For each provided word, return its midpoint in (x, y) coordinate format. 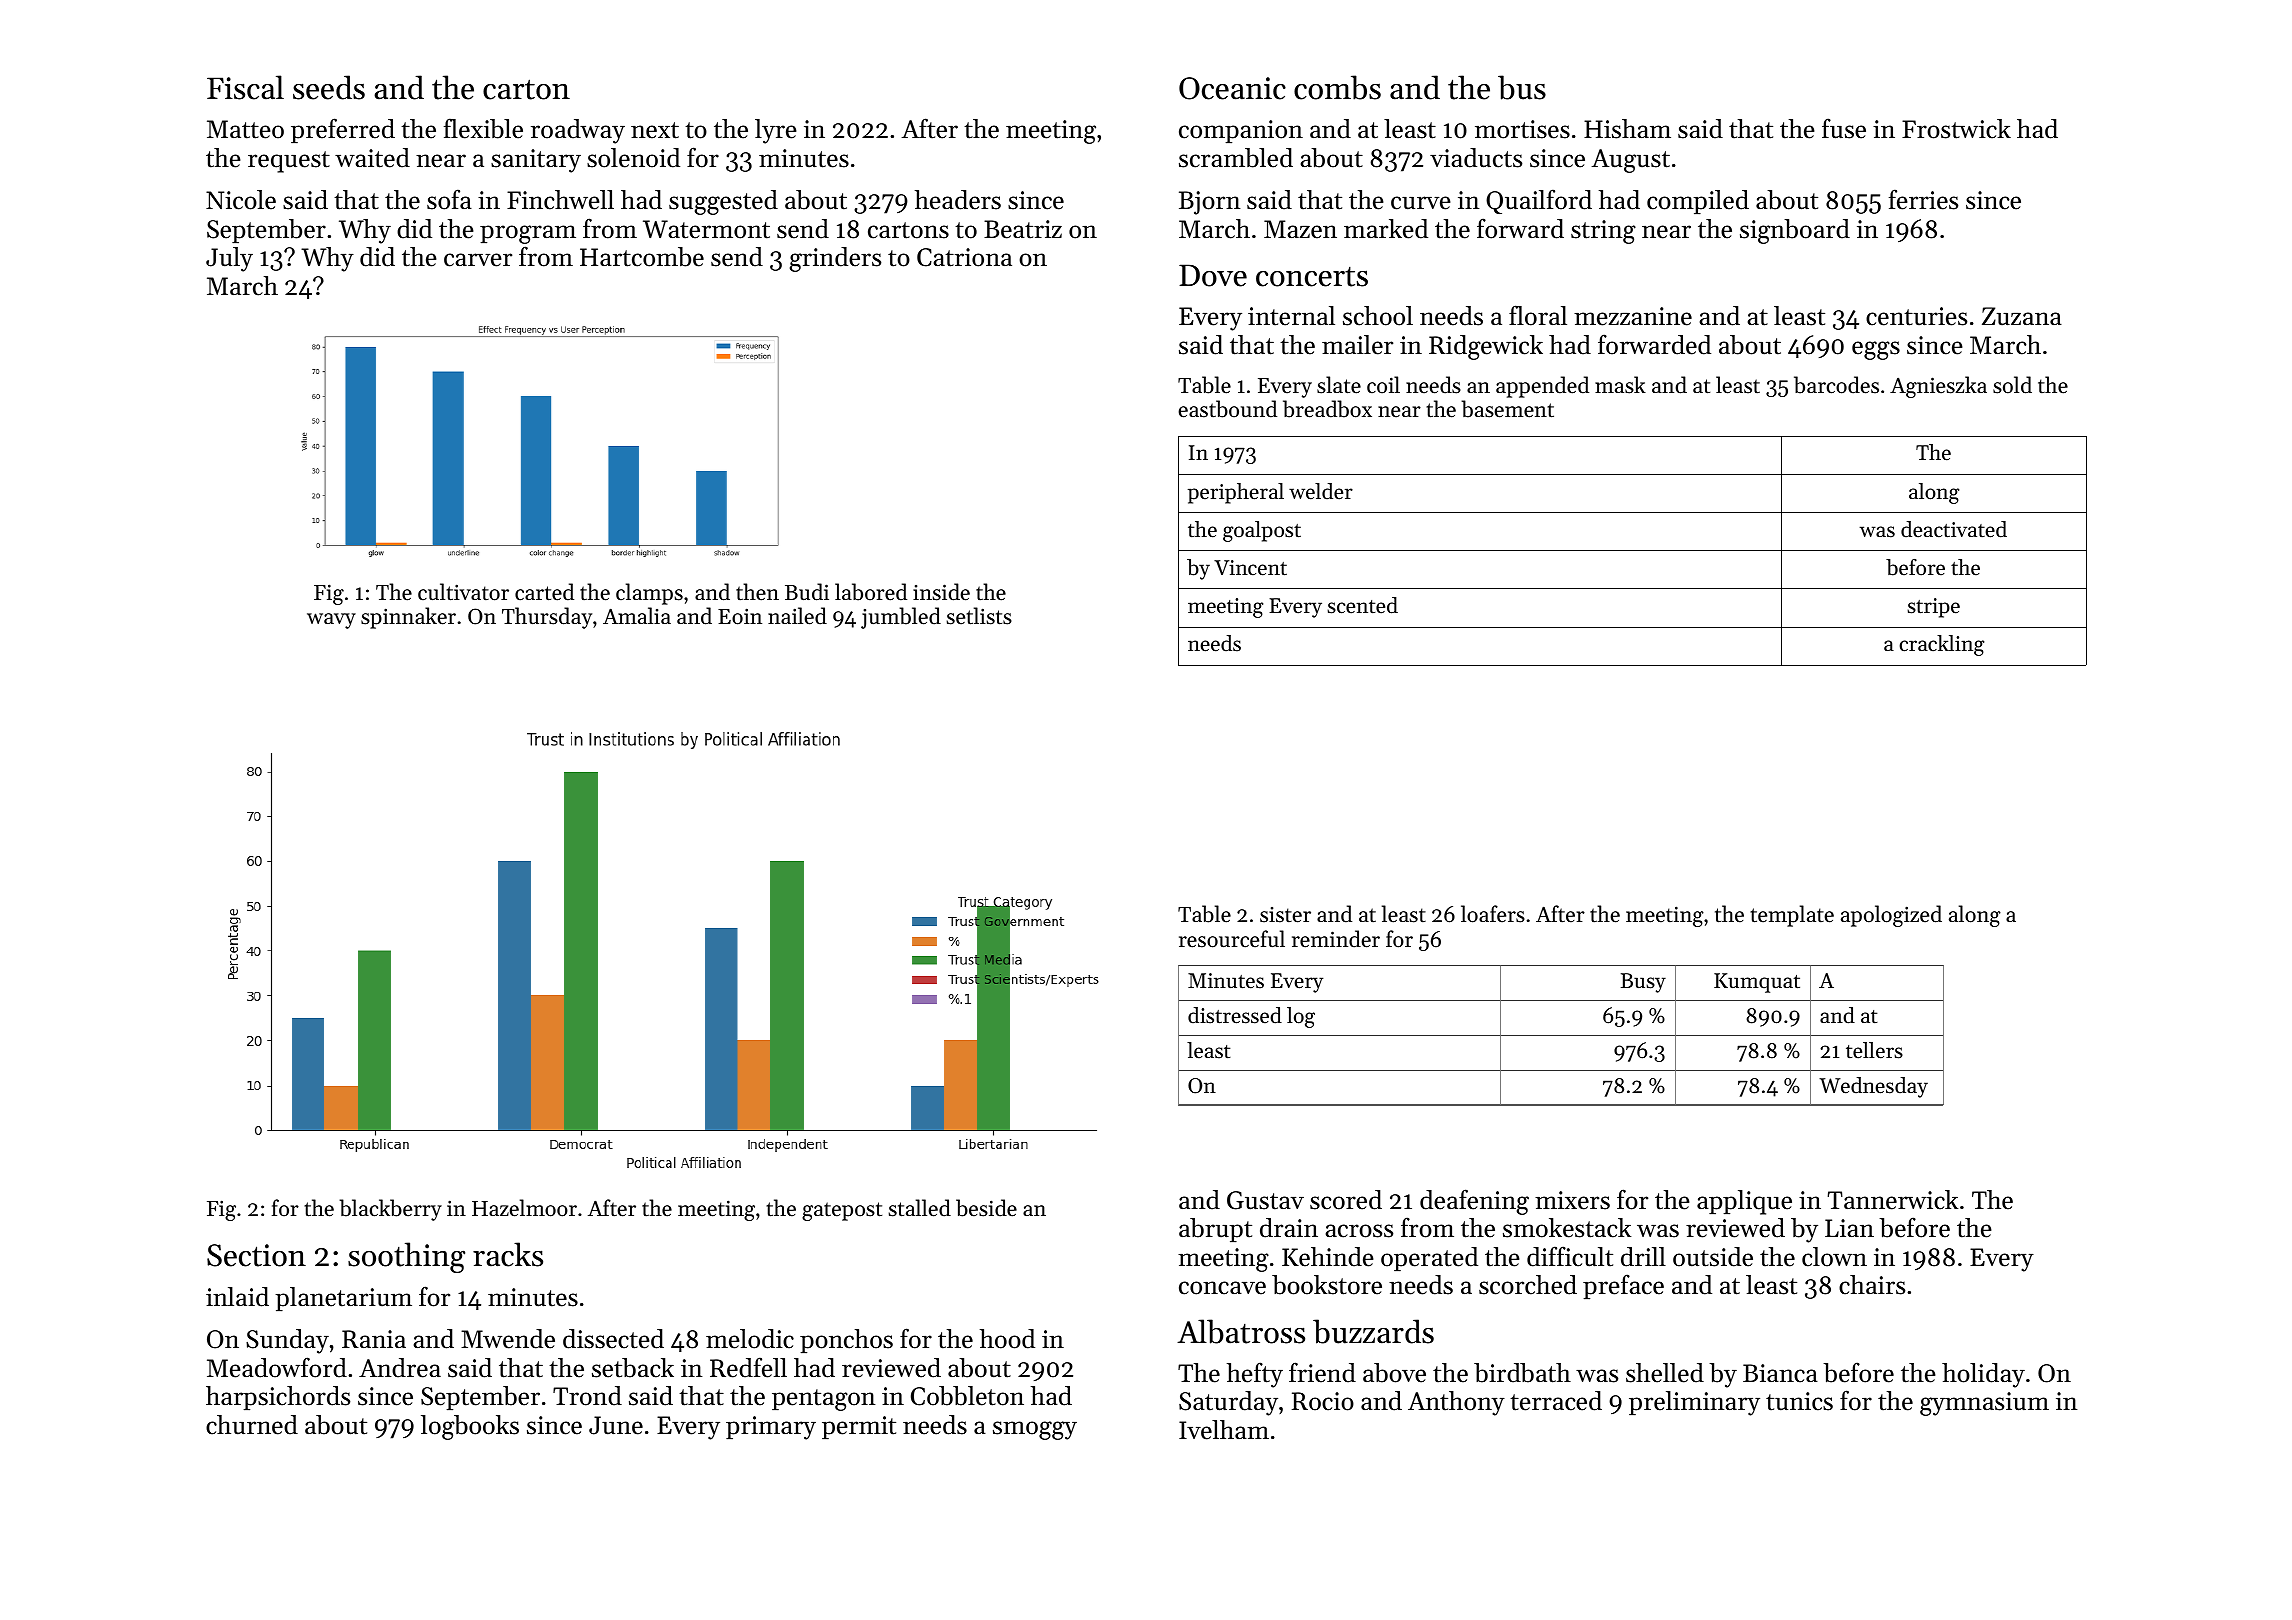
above (1394, 1373)
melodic (750, 1339)
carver (478, 260)
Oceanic (1232, 88)
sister (1285, 915)
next (655, 130)
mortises (1522, 129)
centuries (1916, 316)
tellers (1874, 1050)
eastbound (1227, 409)
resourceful (1232, 939)
